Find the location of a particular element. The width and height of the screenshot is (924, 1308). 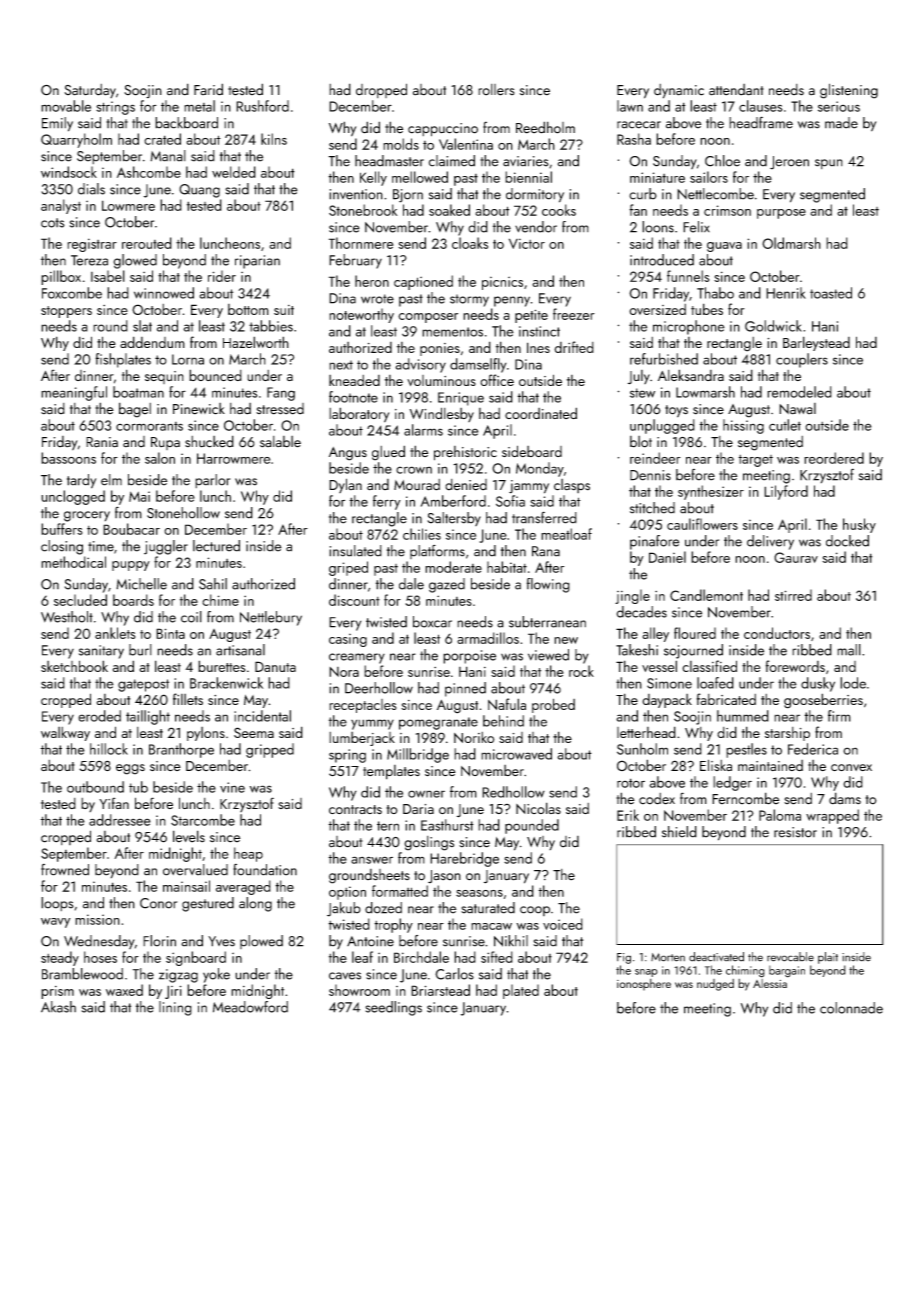

shucked is located at coordinates (209, 441).
